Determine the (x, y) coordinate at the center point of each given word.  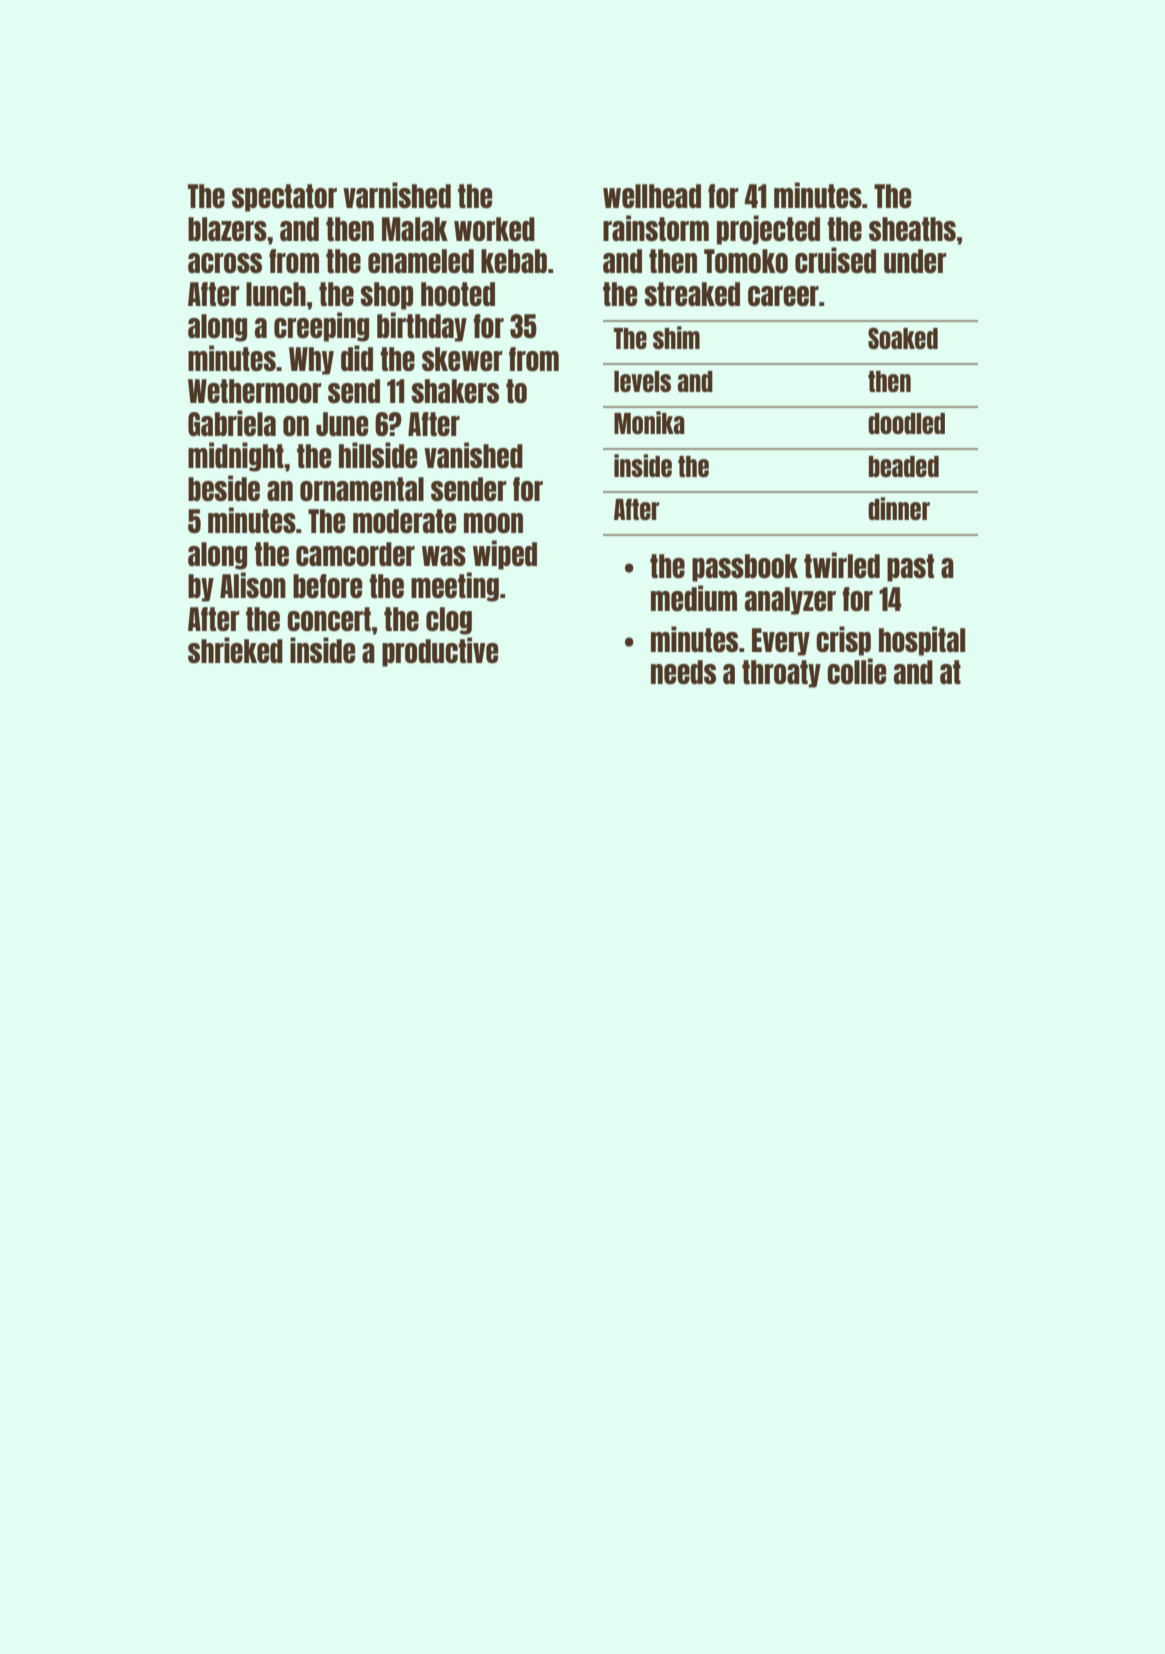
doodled (906, 423)
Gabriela (232, 423)
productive (440, 652)
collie (856, 671)
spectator (284, 198)
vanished (473, 455)
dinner (899, 508)
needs (683, 672)
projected (768, 230)
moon (493, 523)
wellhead (652, 196)
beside (224, 488)
